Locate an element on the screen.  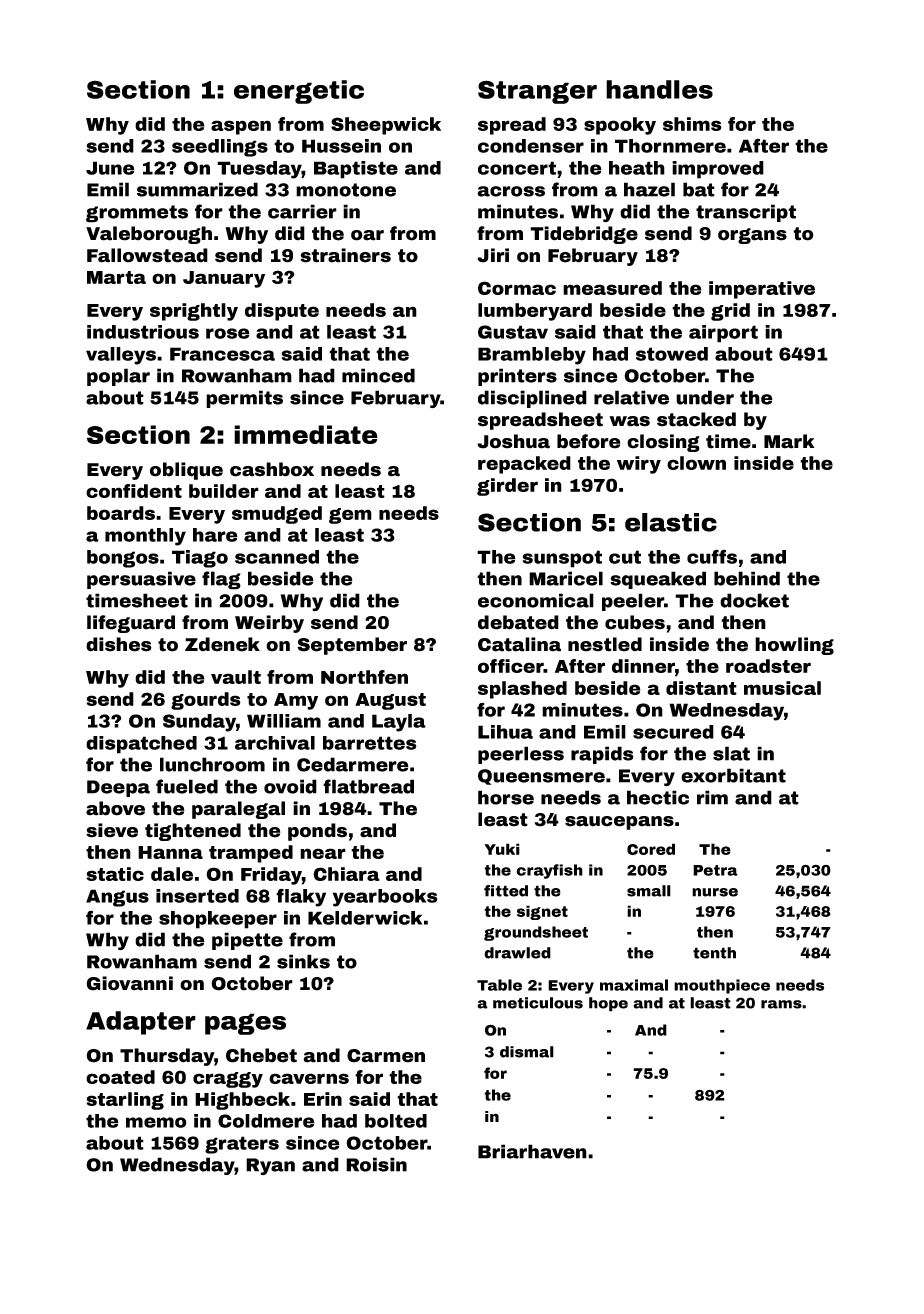
crayfish is located at coordinates (549, 871).
